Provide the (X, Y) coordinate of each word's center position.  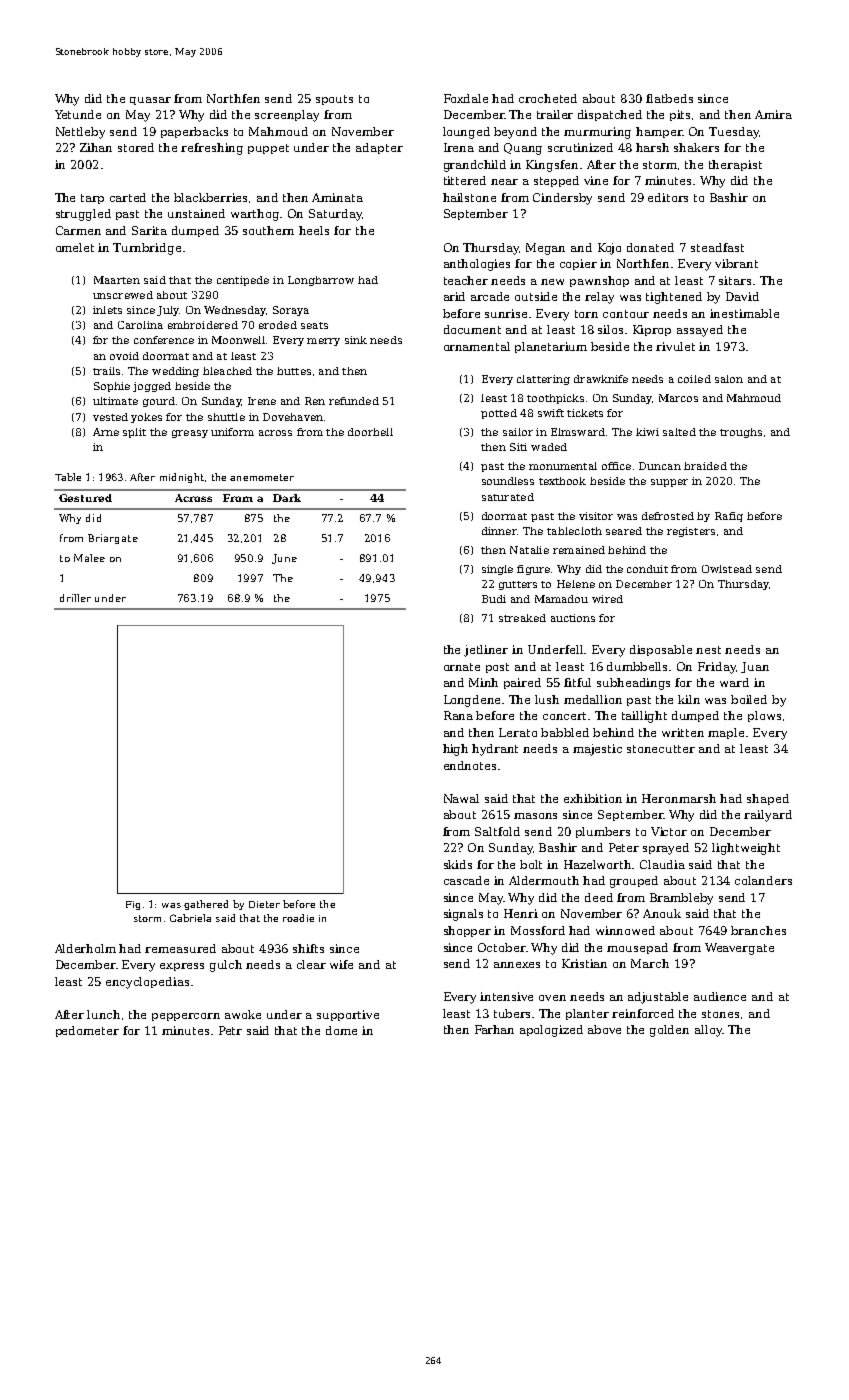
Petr (230, 1030)
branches (758, 930)
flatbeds (669, 98)
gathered (206, 905)
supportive (348, 1015)
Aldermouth (544, 880)
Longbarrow (321, 281)
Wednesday (235, 311)
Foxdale (466, 98)
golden (669, 1031)
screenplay (287, 116)
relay (599, 298)
